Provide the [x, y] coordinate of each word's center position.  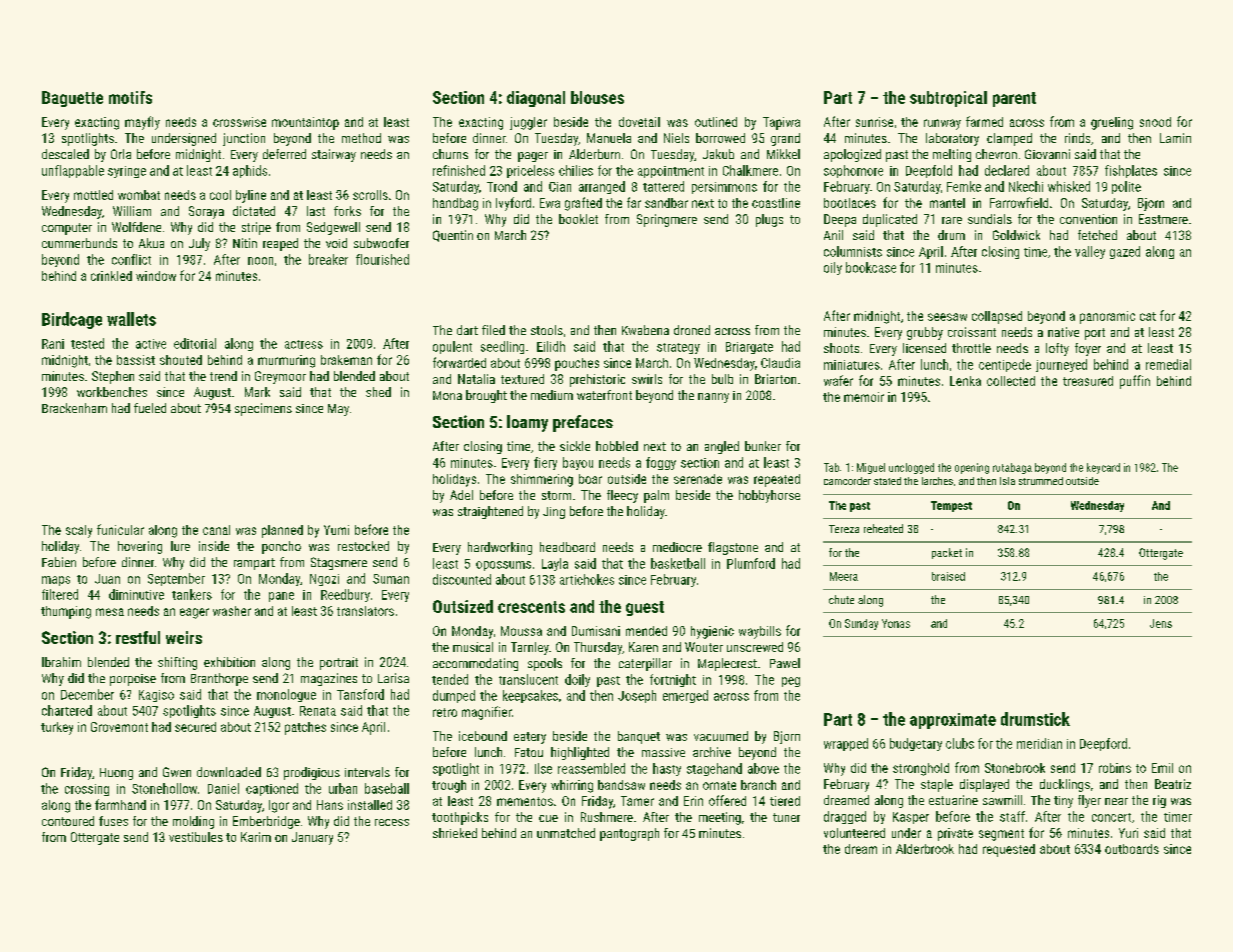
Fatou [529, 752]
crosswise [239, 122]
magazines [329, 679]
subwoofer [381, 243]
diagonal [536, 99]
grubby [925, 333]
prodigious [312, 773]
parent [1014, 99]
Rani [53, 344]
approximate [953, 721]
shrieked [455, 833]
